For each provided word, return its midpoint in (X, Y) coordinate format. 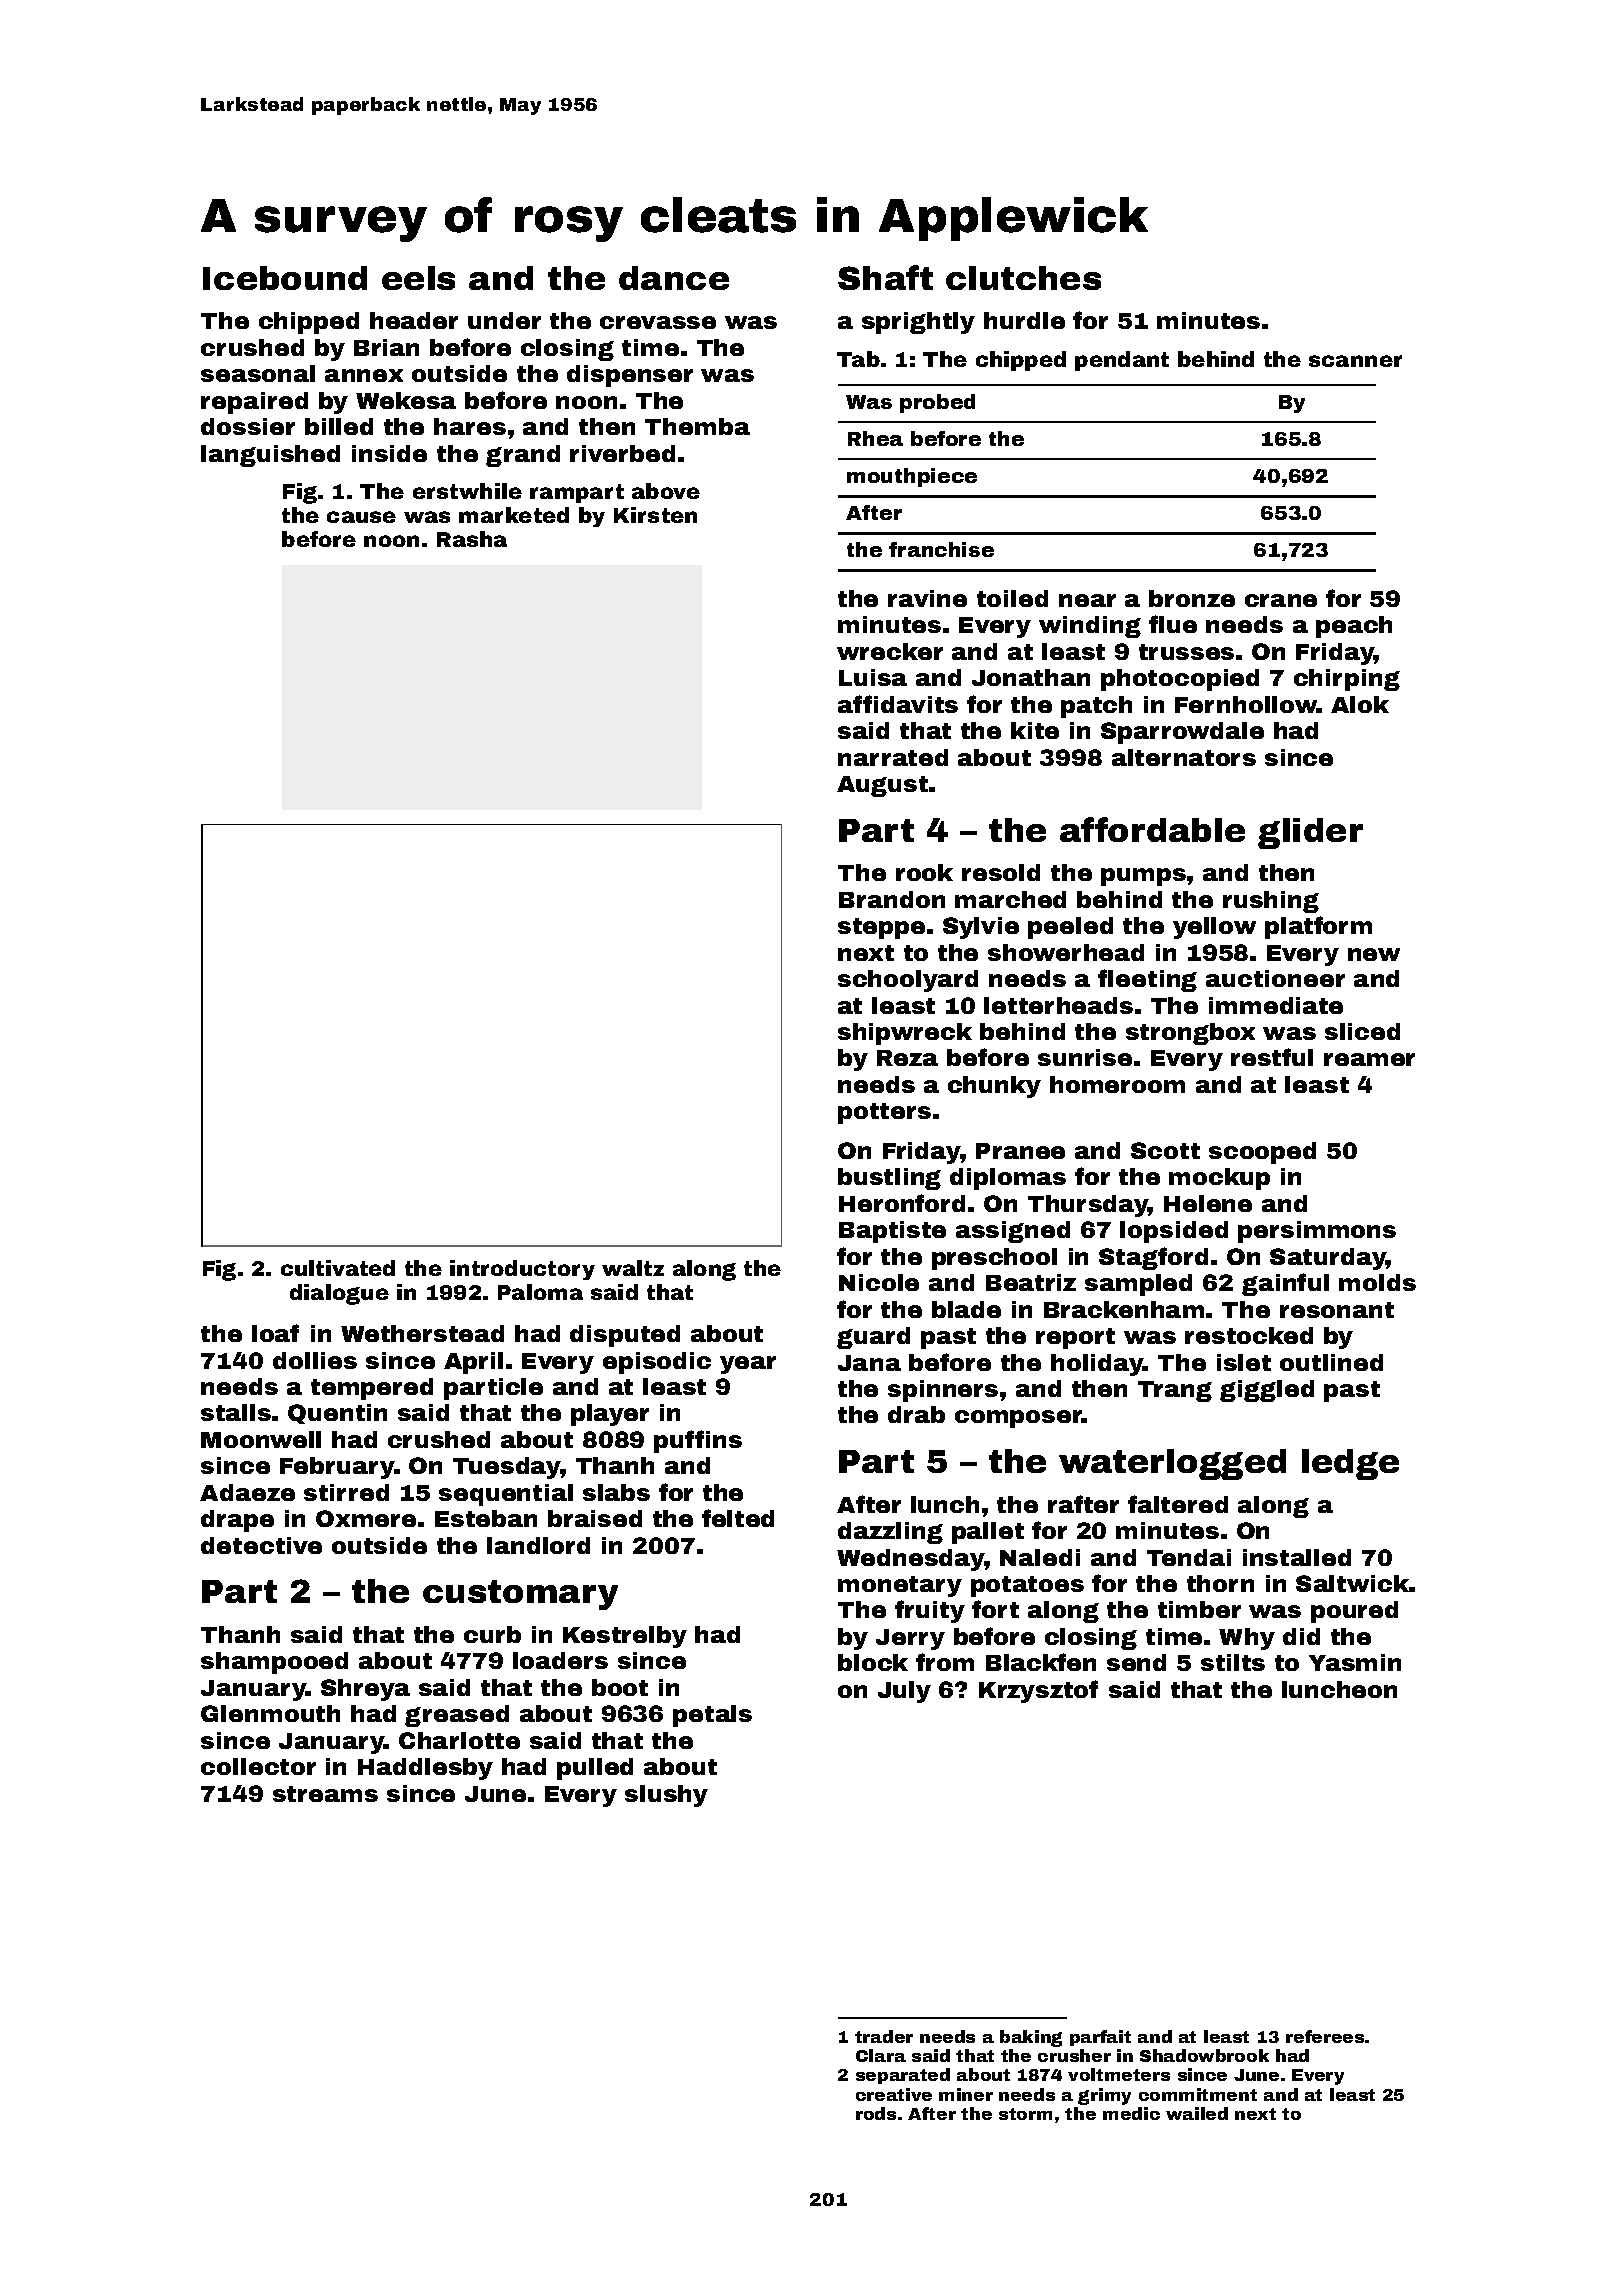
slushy (666, 1796)
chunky (994, 1087)
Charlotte (459, 1740)
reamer (1369, 1059)
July (904, 1692)
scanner (1355, 361)
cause (361, 517)
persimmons (1317, 1232)
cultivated (338, 1268)
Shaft (885, 277)
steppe (881, 928)
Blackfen (1041, 1662)
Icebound (285, 278)
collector (258, 1766)
